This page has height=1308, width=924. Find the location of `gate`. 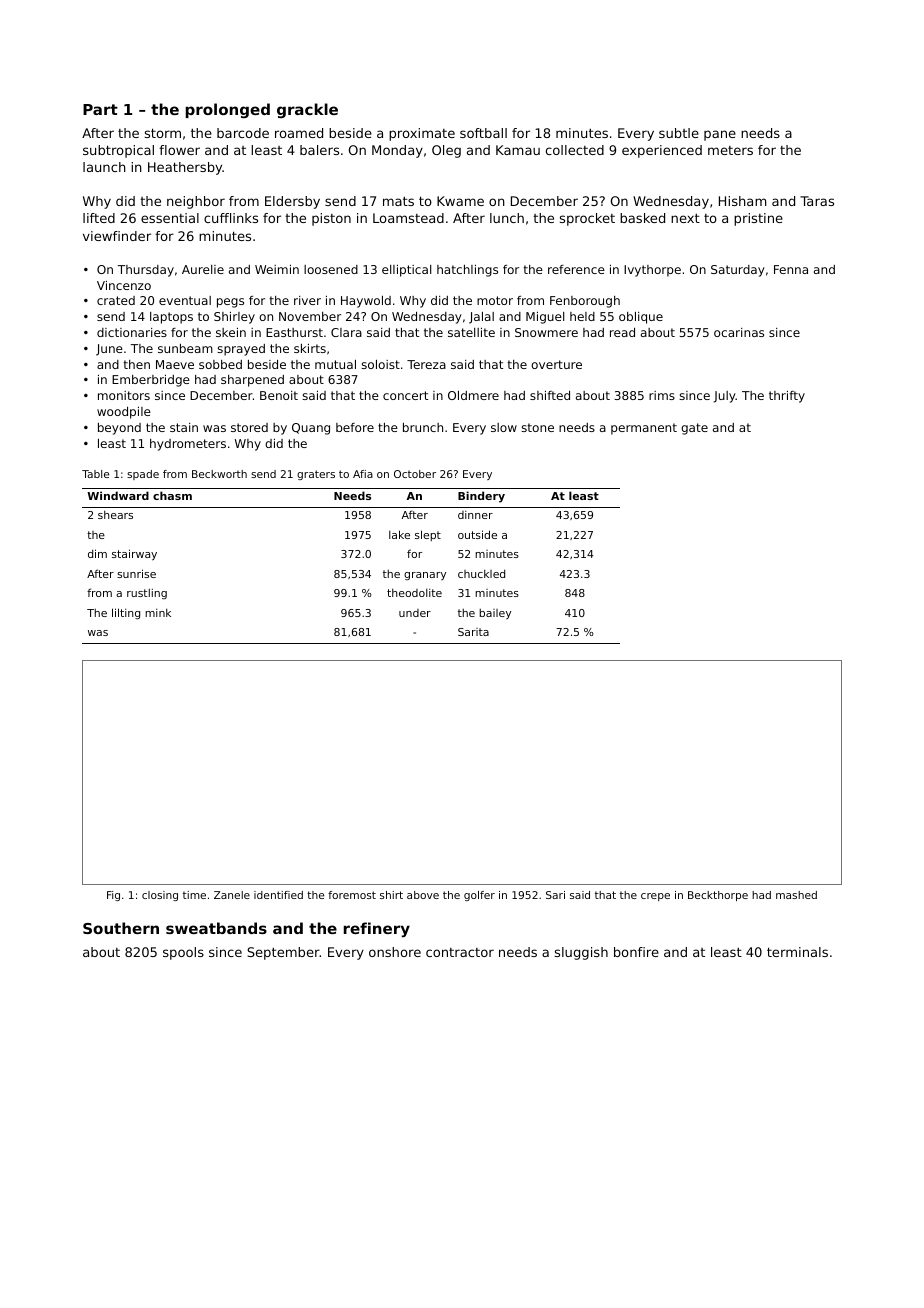

gate is located at coordinates (694, 429).
